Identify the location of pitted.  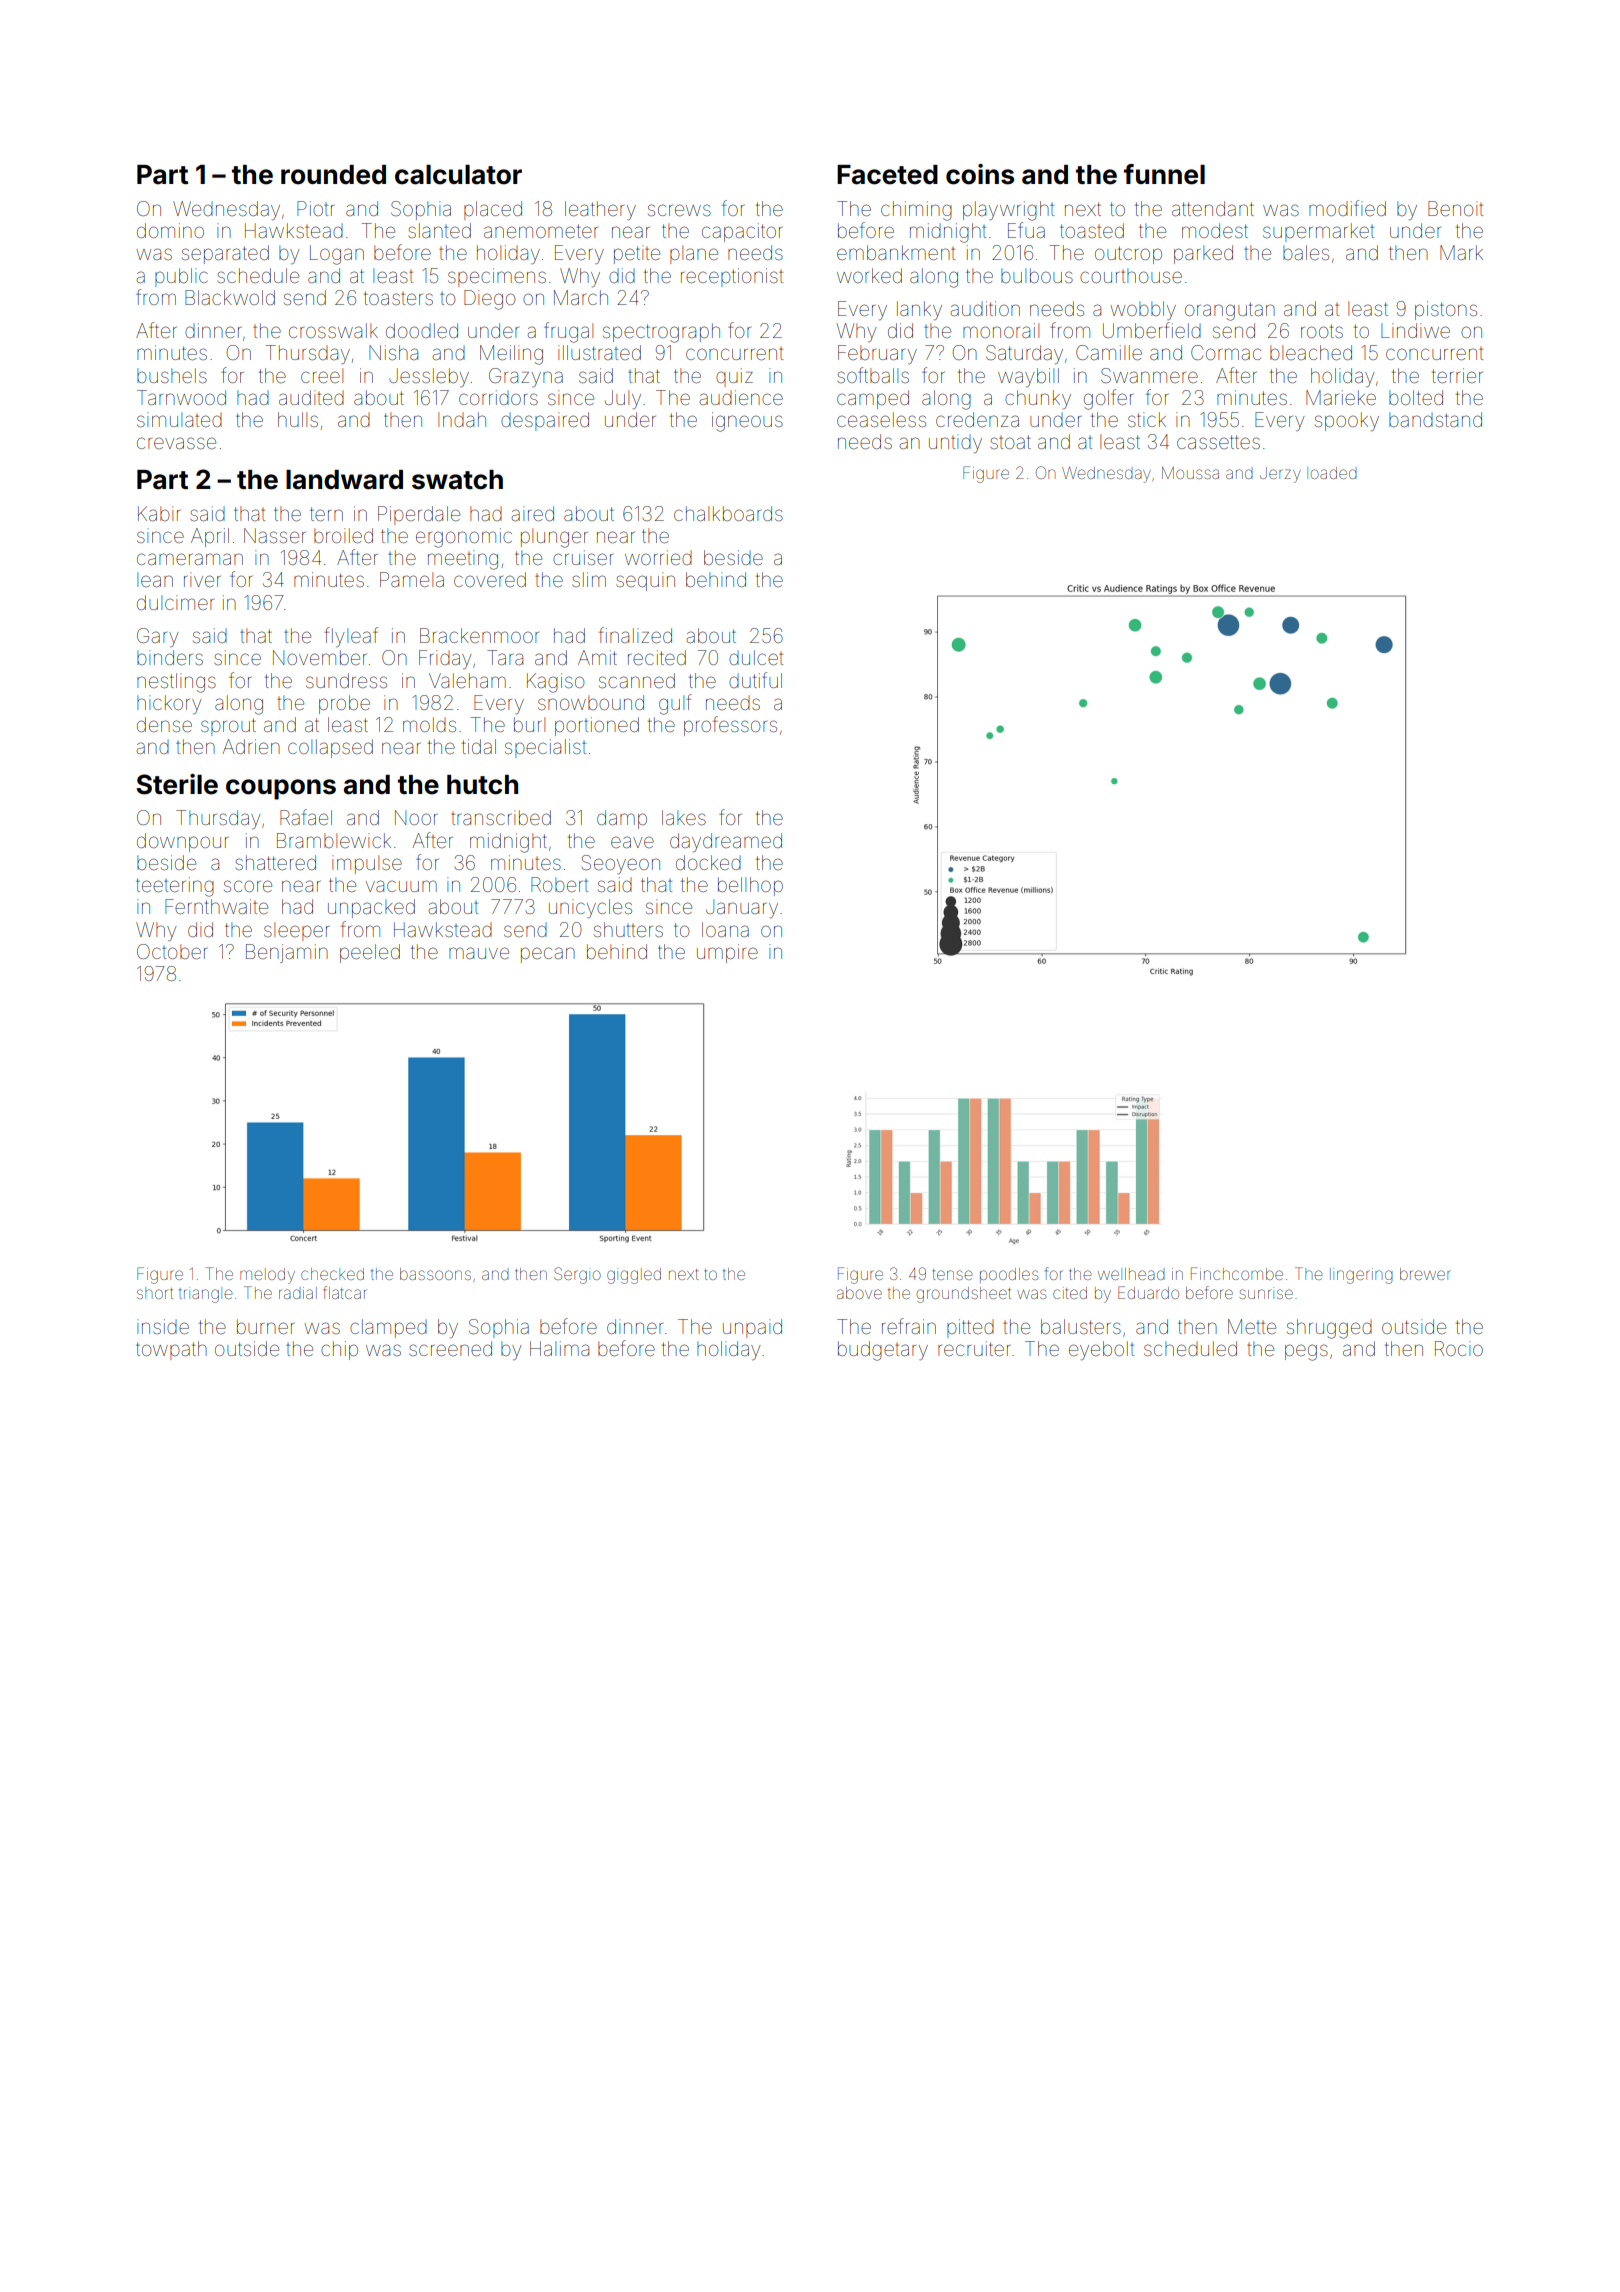
(970, 1328).
